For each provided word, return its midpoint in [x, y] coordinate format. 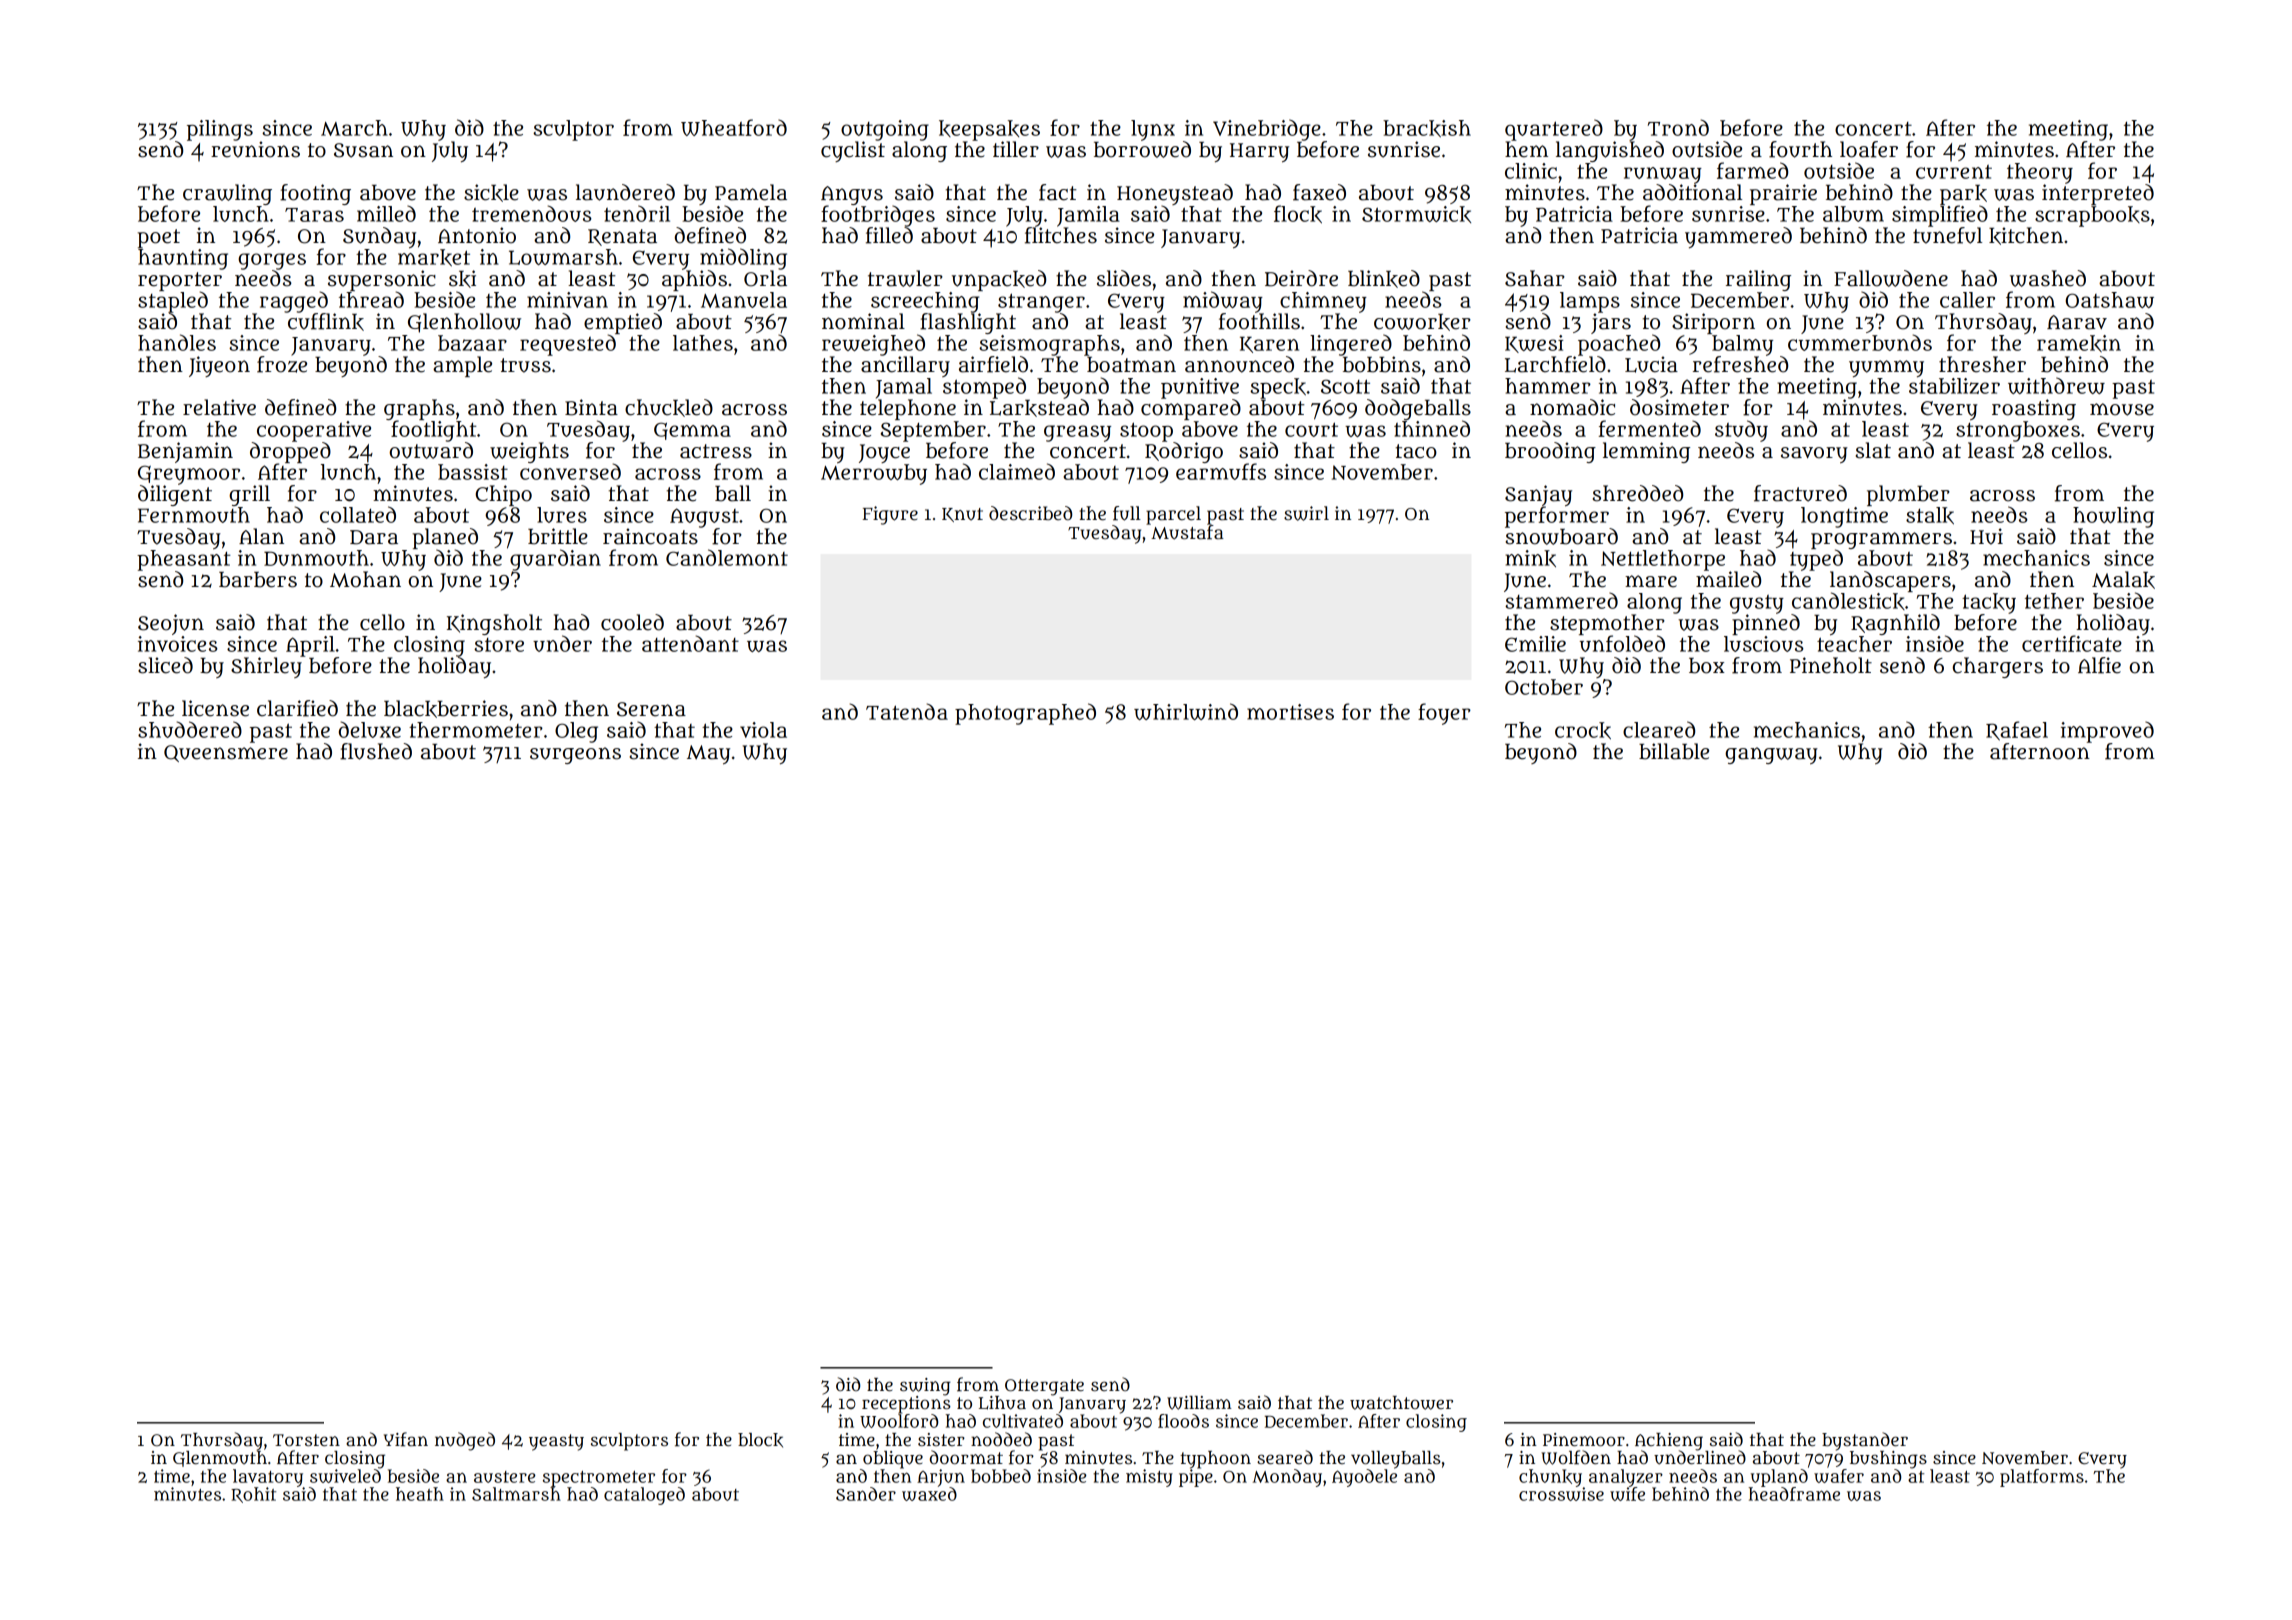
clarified [297, 708]
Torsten [306, 1440]
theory [2040, 173]
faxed [1319, 192]
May [708, 754]
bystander [1865, 1441]
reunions [255, 149]
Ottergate [1044, 1387]
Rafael [2017, 731]
